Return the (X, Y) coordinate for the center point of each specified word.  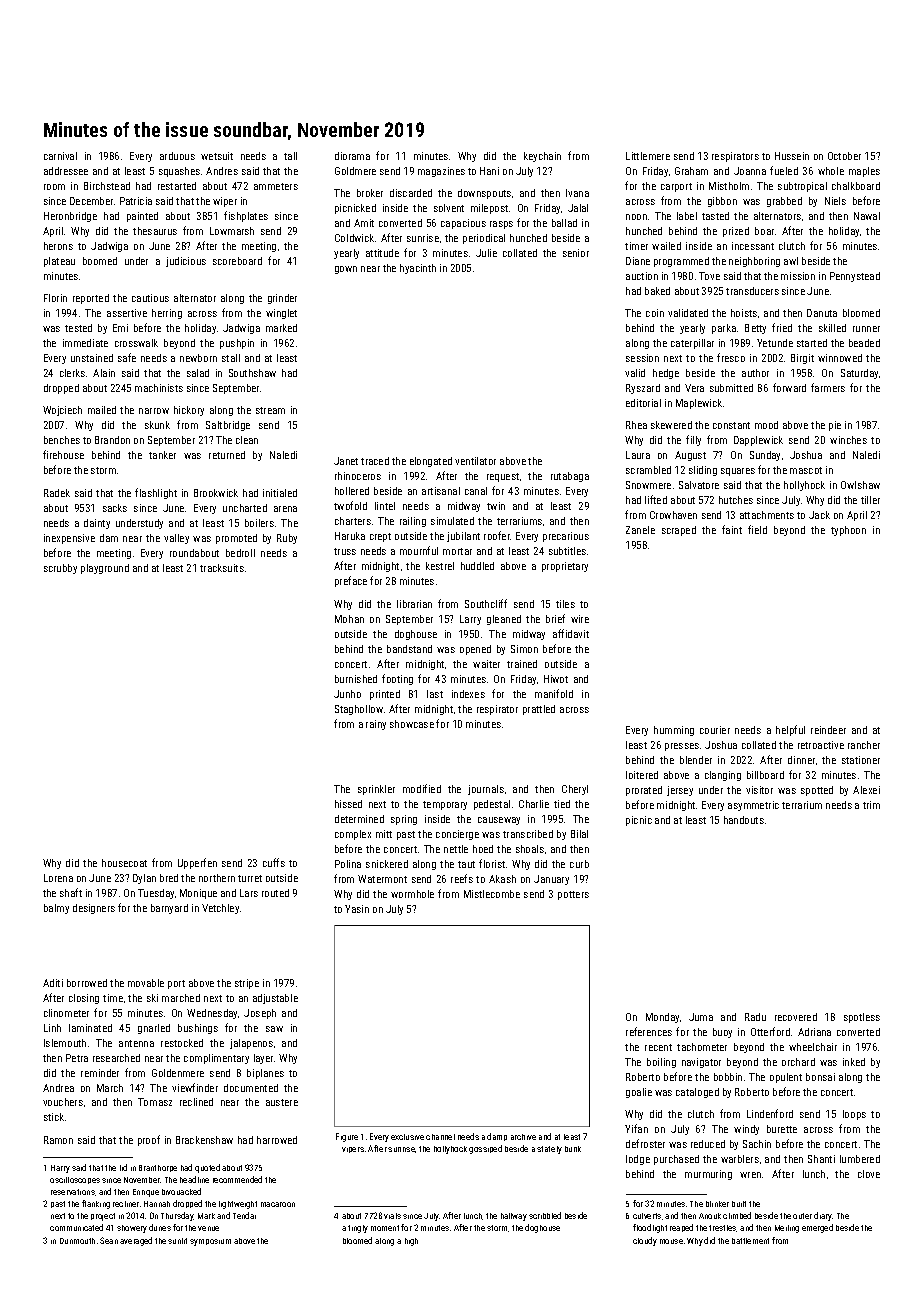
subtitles (567, 551)
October (844, 156)
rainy (376, 725)
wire (580, 619)
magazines (441, 172)
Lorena (58, 878)
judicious (186, 262)
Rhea (636, 425)
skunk (157, 425)
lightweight (238, 1205)
